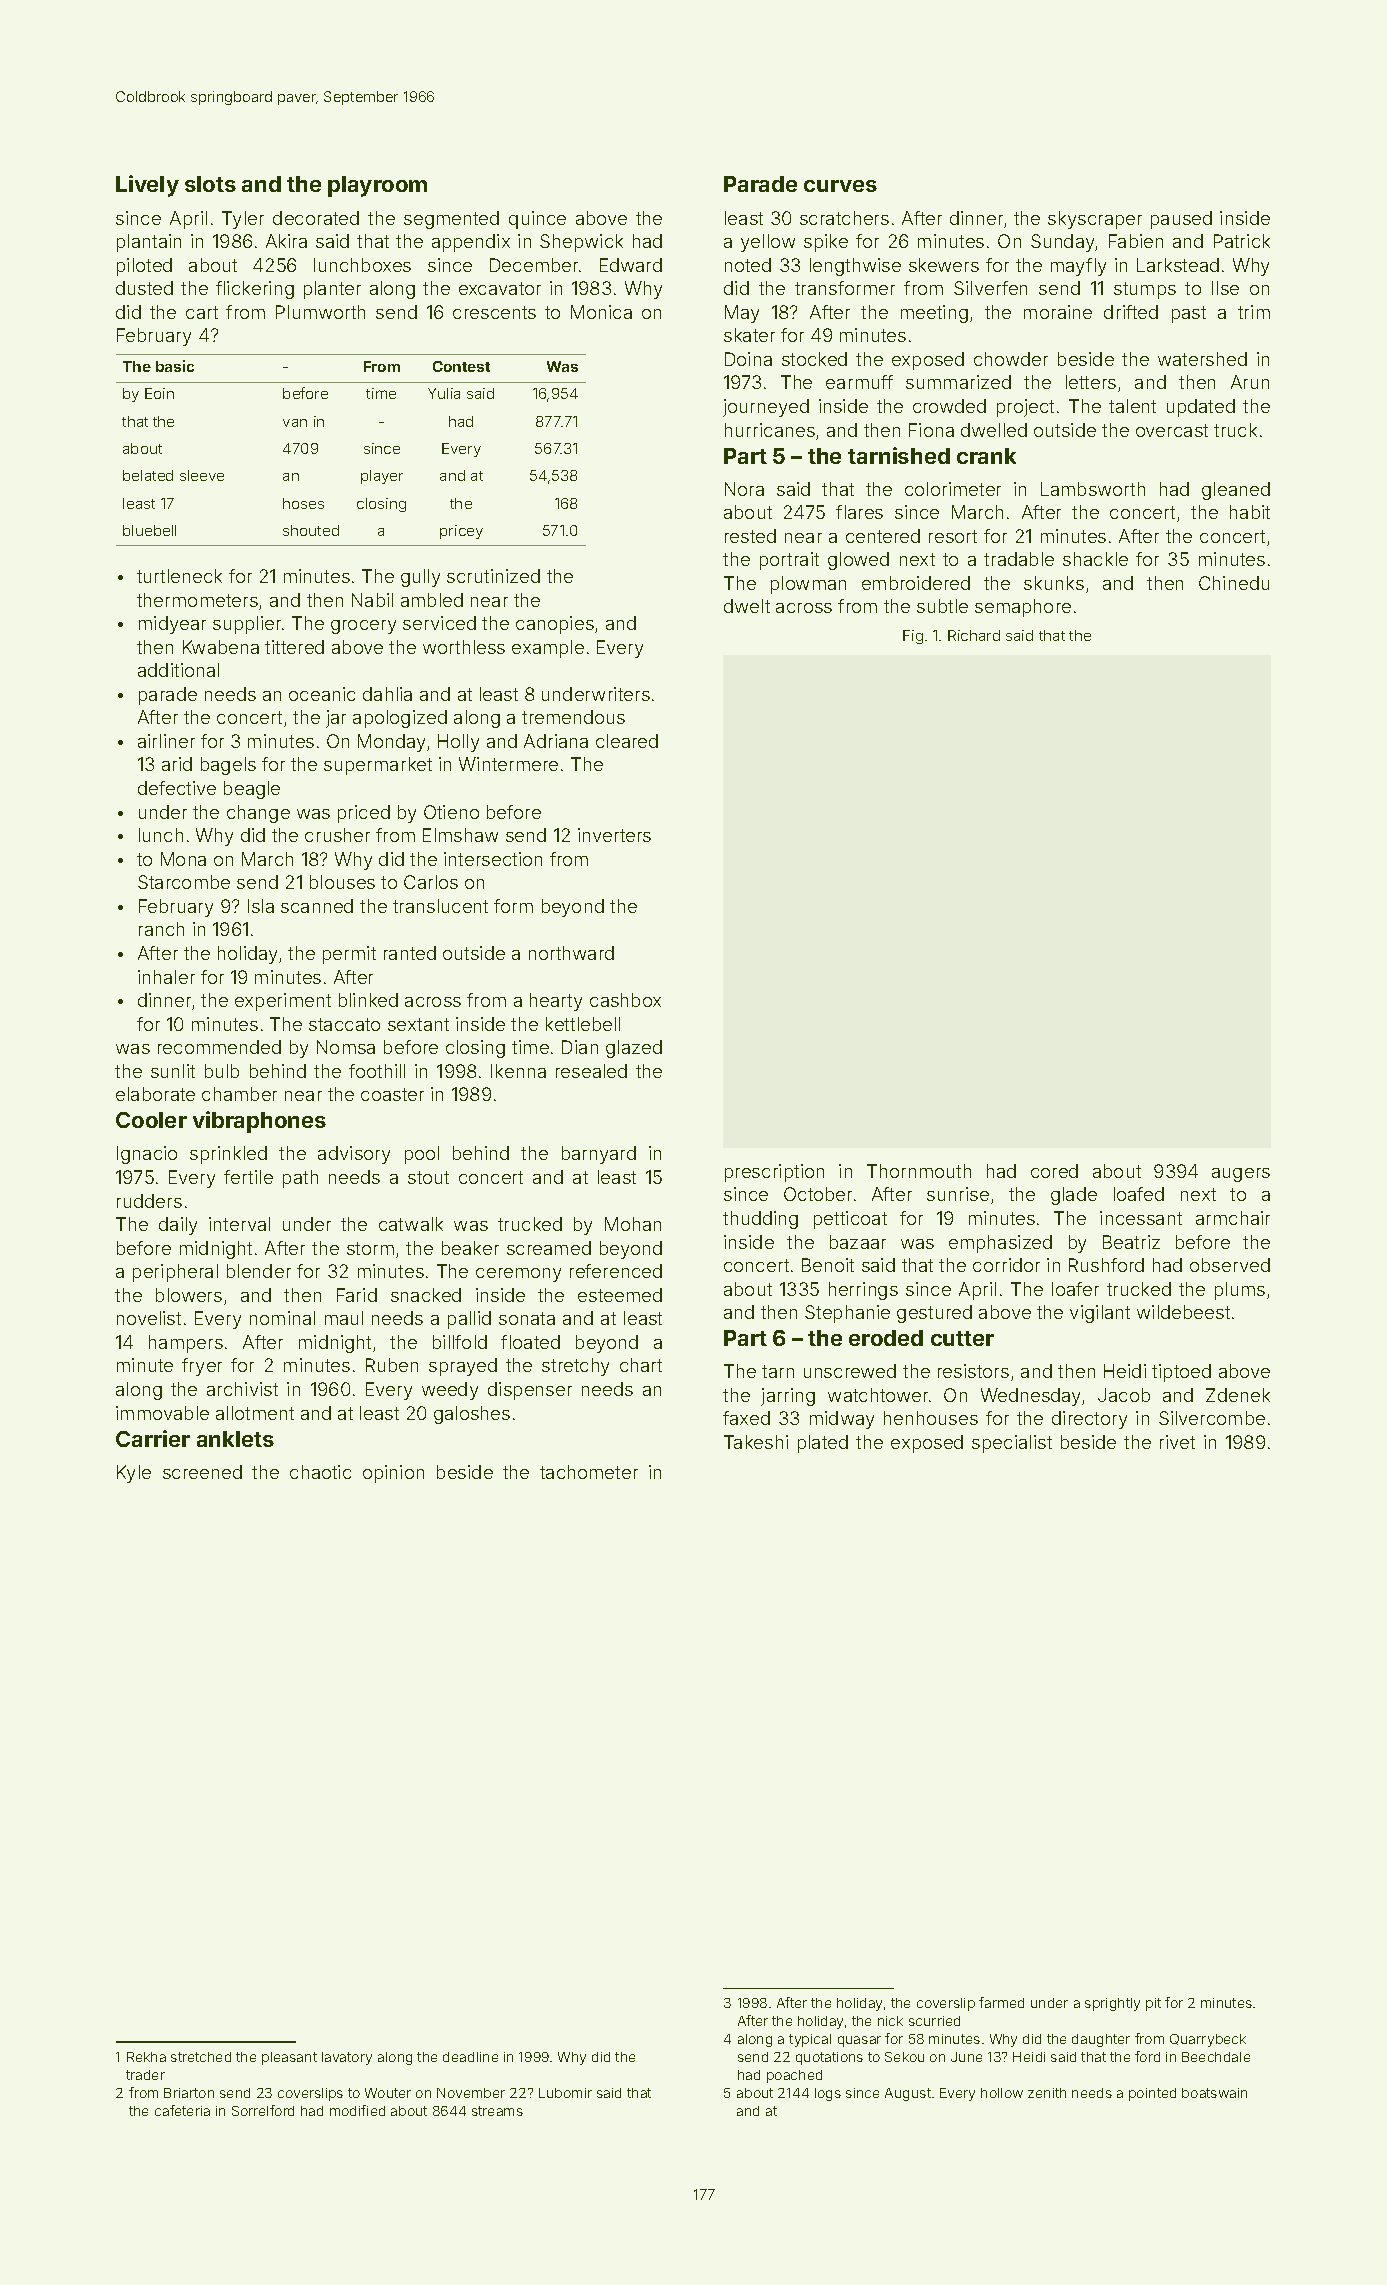  Describe the element at coordinates (748, 359) in the screenshot. I see `Doina` at that location.
